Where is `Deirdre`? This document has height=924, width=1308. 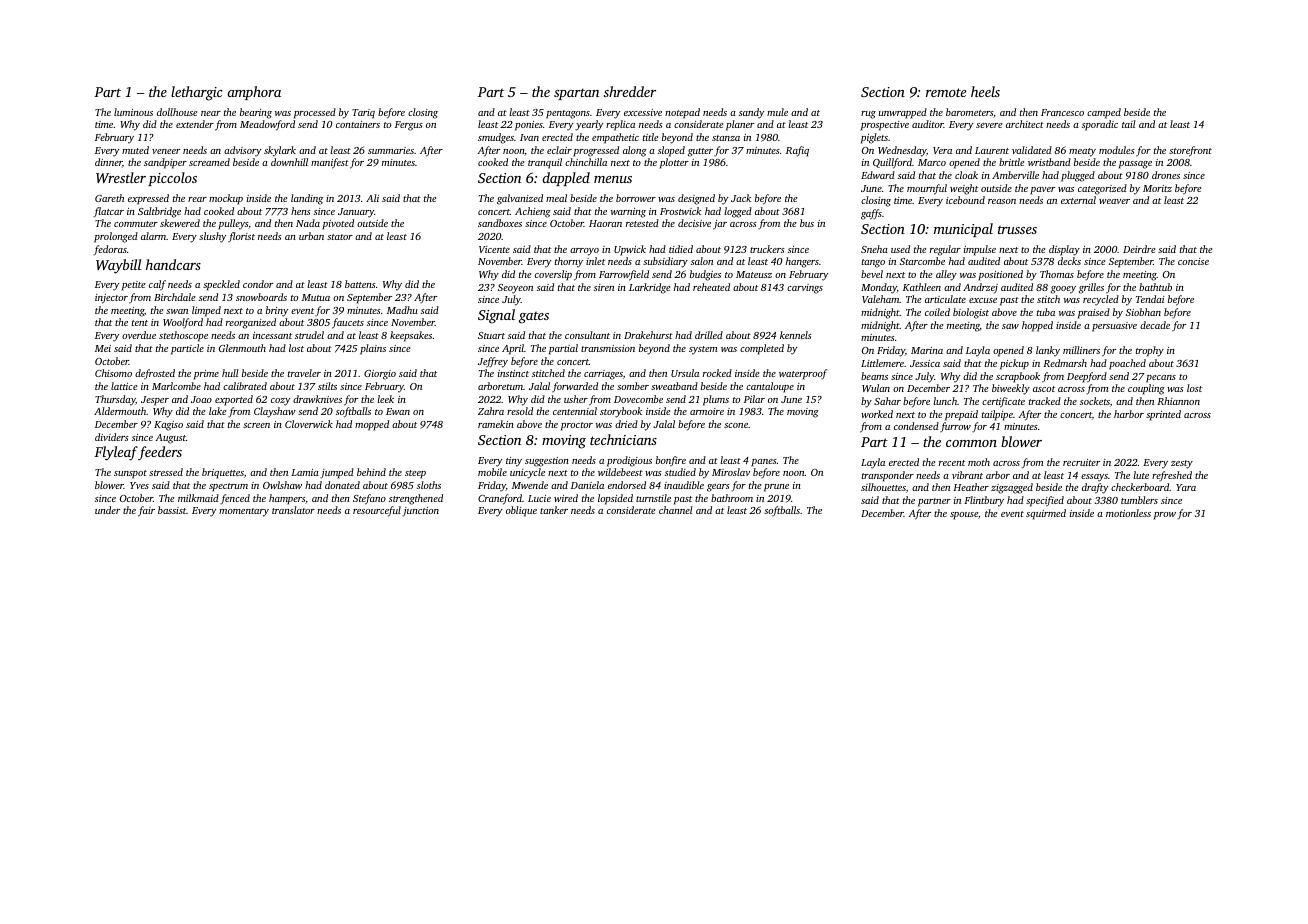 Deirdre is located at coordinates (1139, 249).
